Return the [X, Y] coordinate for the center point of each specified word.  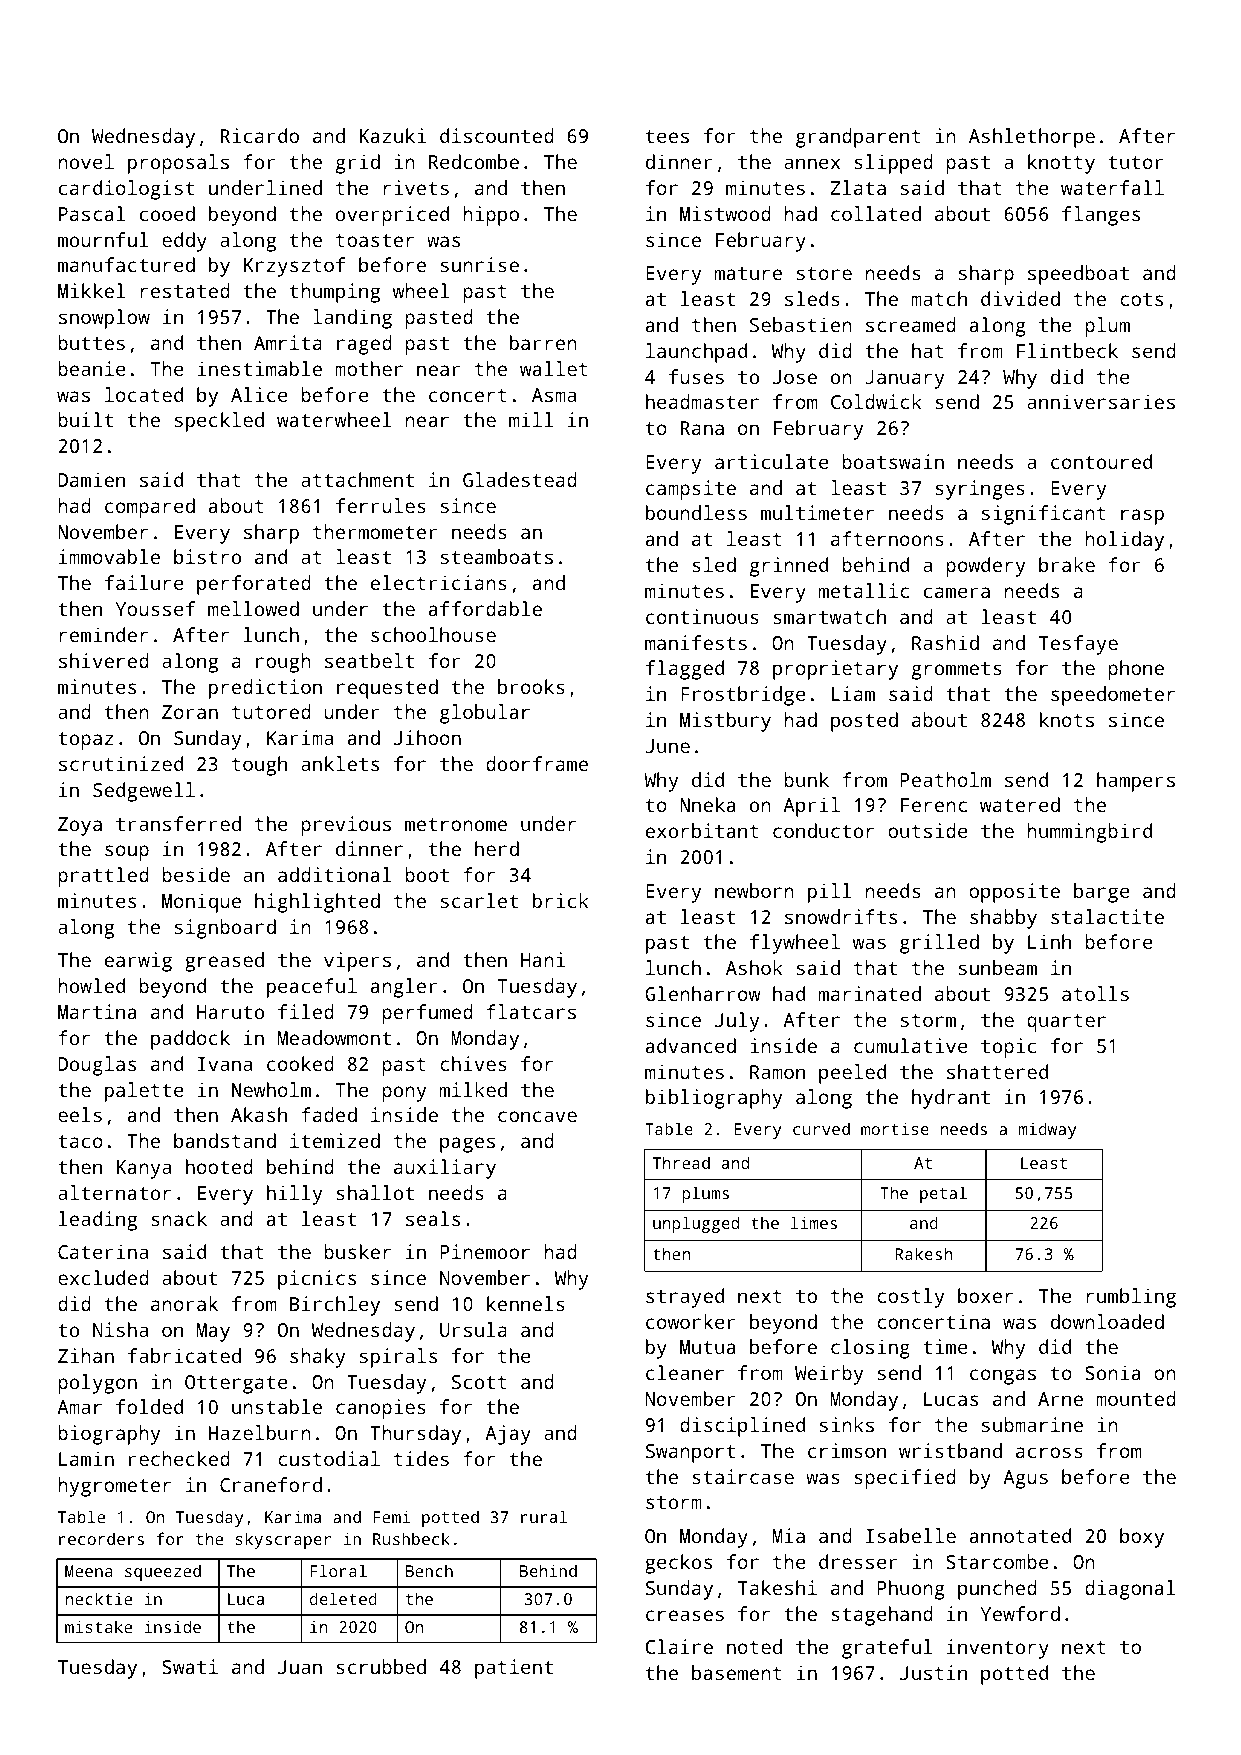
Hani [543, 959]
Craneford [271, 1484]
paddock [190, 1040]
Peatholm [945, 779]
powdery [985, 567]
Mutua [707, 1347]
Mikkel [91, 290]
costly [910, 1298]
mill [531, 419]
